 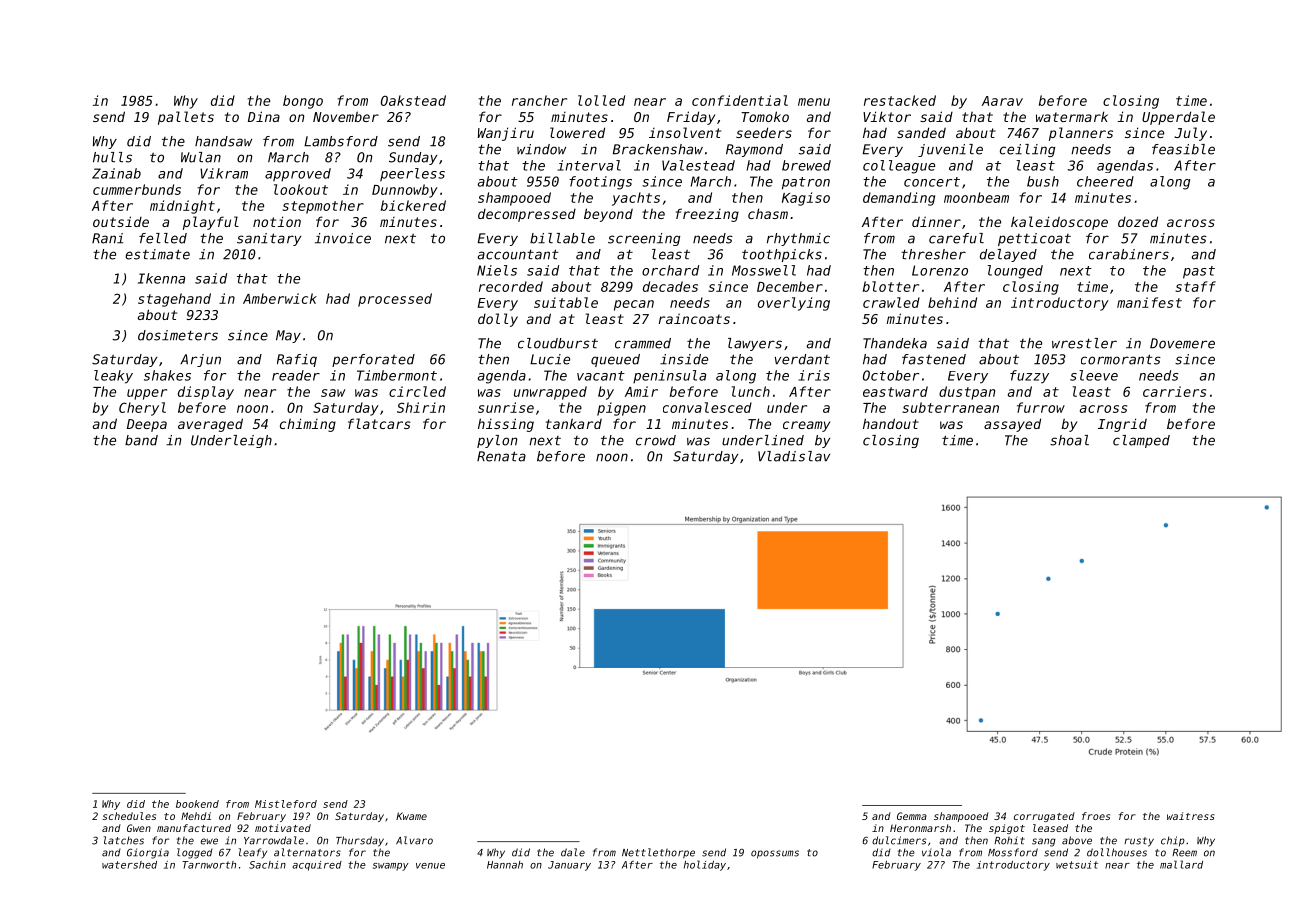 I want to click on shoal, so click(x=1069, y=440).
